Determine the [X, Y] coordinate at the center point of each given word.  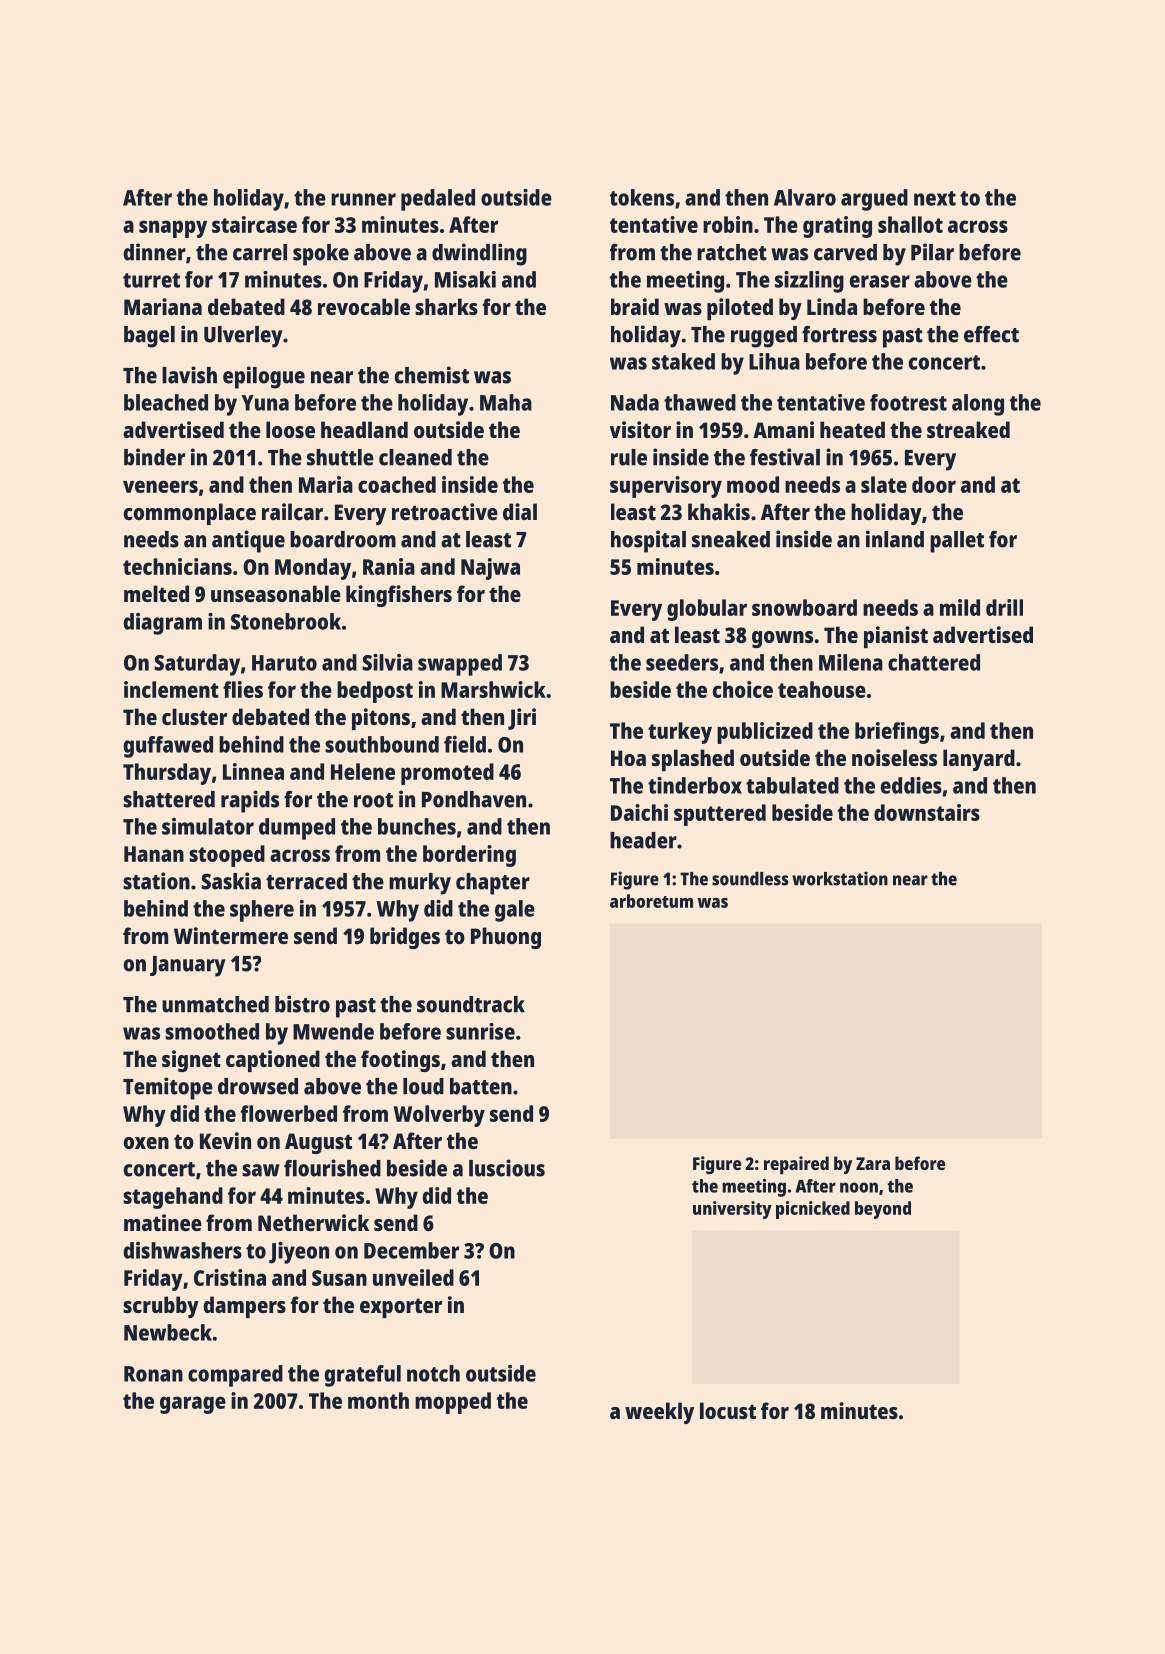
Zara [873, 1163]
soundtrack [471, 1004]
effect [991, 334]
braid [635, 306]
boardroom [343, 539]
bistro [302, 1004]
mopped [453, 1403]
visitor [640, 429]
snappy [173, 229]
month [378, 1400]
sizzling [809, 282]
